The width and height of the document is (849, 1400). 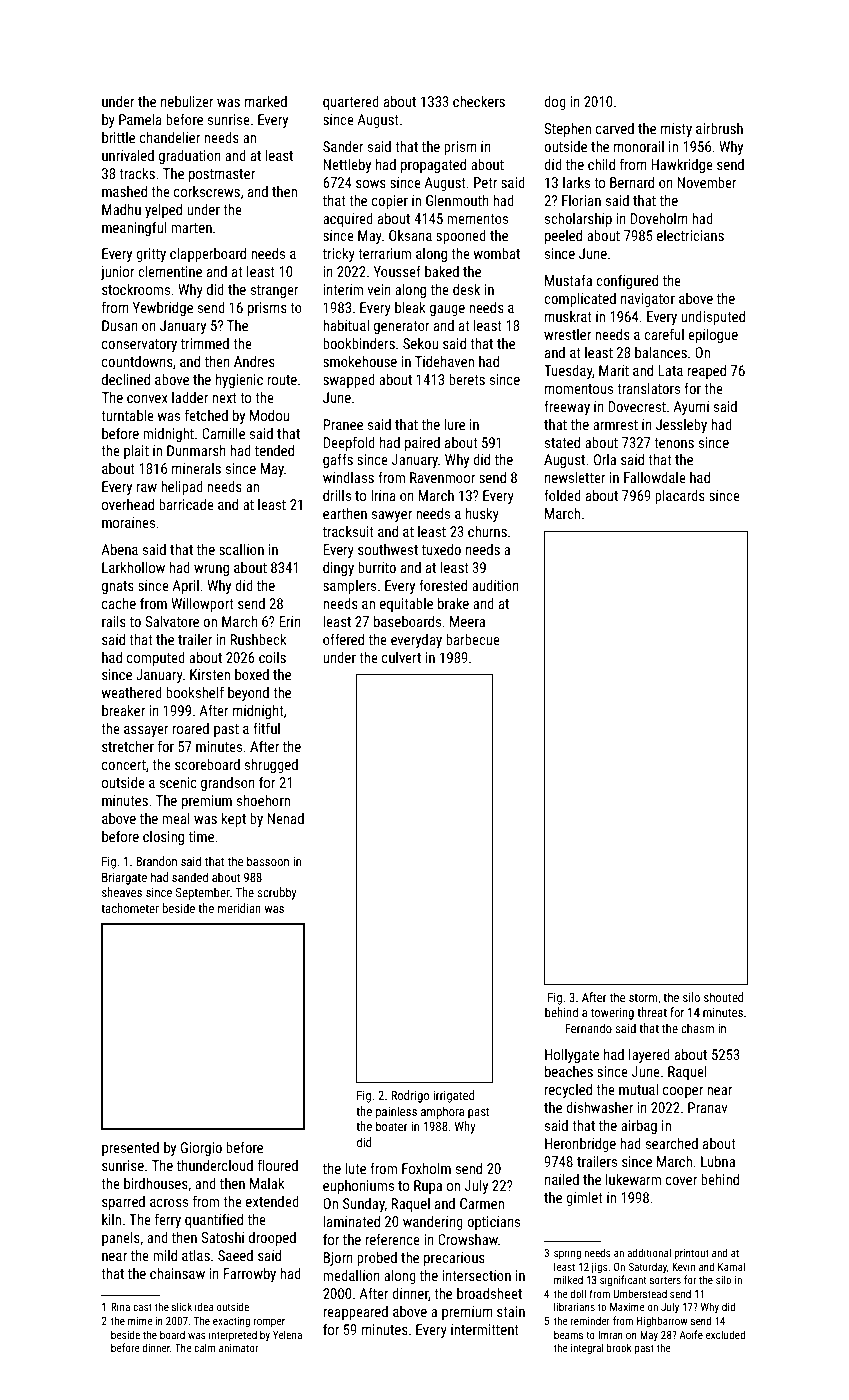 What do you see at coordinates (282, 380) in the document?
I see `route` at bounding box center [282, 380].
